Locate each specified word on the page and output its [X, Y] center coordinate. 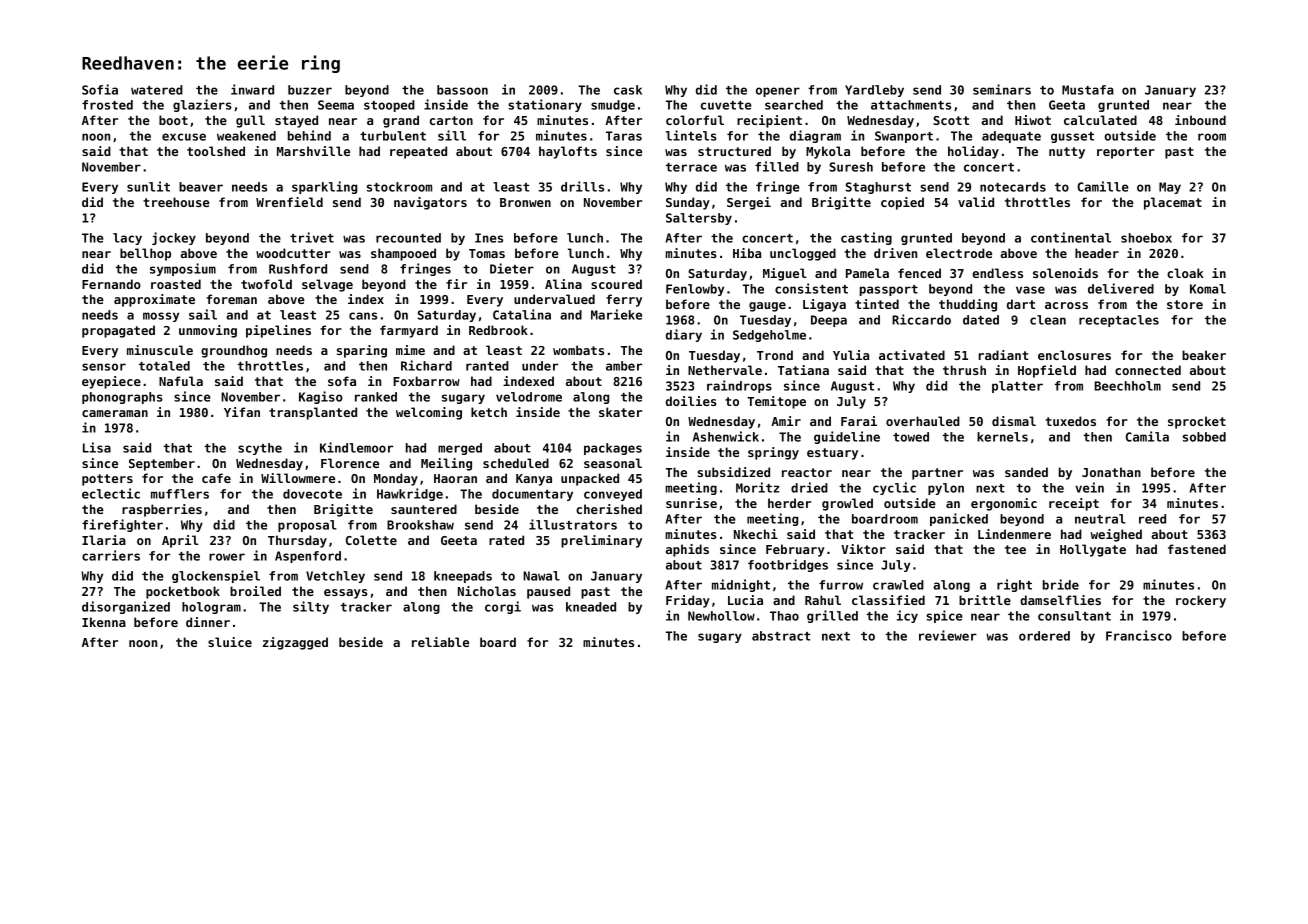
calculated [1100, 120]
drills [582, 186]
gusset [1072, 137]
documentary [532, 495]
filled [777, 166]
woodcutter [293, 253]
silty [311, 607]
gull [250, 121]
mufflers [180, 494]
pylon [946, 489]
